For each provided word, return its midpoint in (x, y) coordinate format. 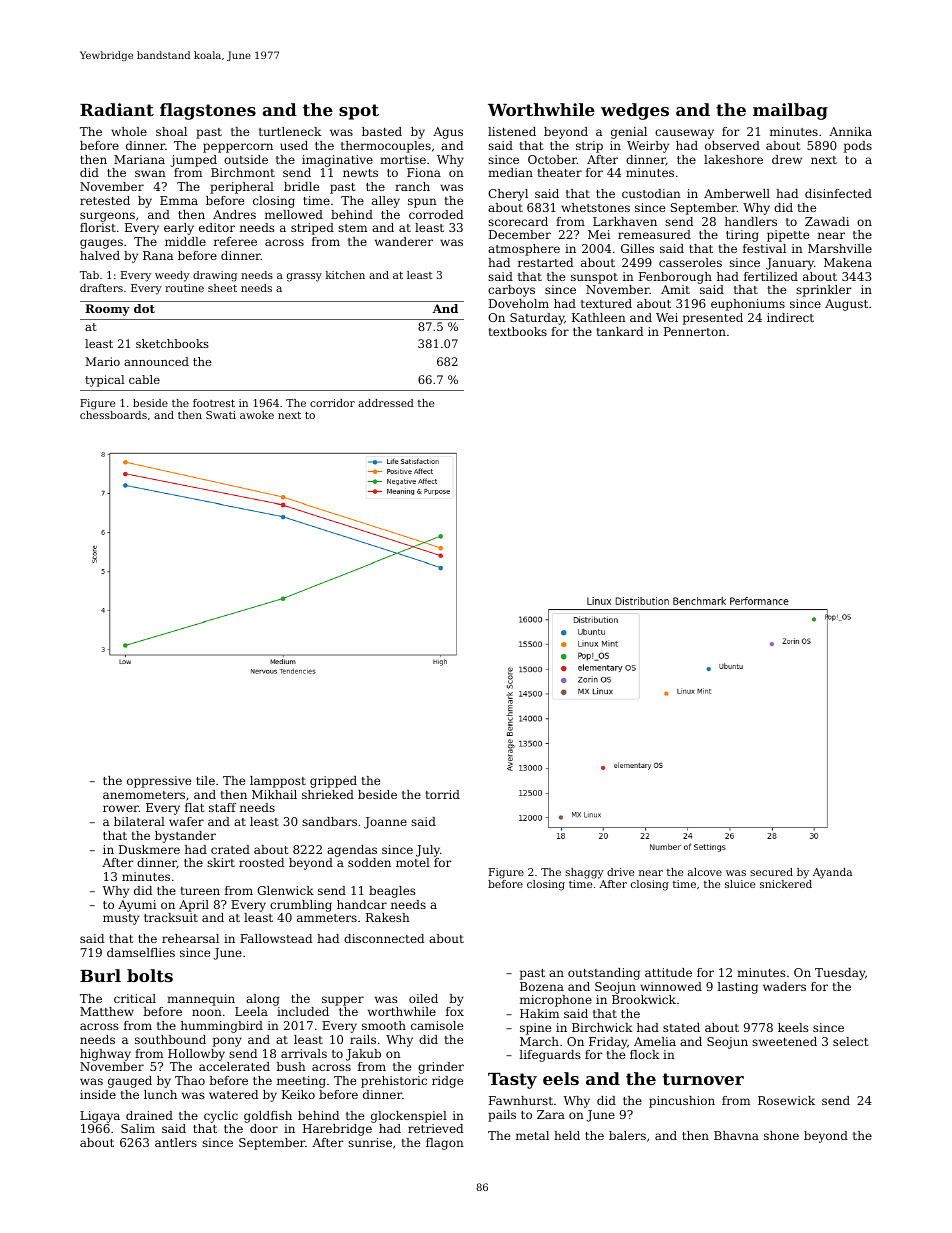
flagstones (208, 111)
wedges (635, 111)
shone (781, 1135)
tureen (200, 891)
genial (629, 133)
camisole (437, 1025)
